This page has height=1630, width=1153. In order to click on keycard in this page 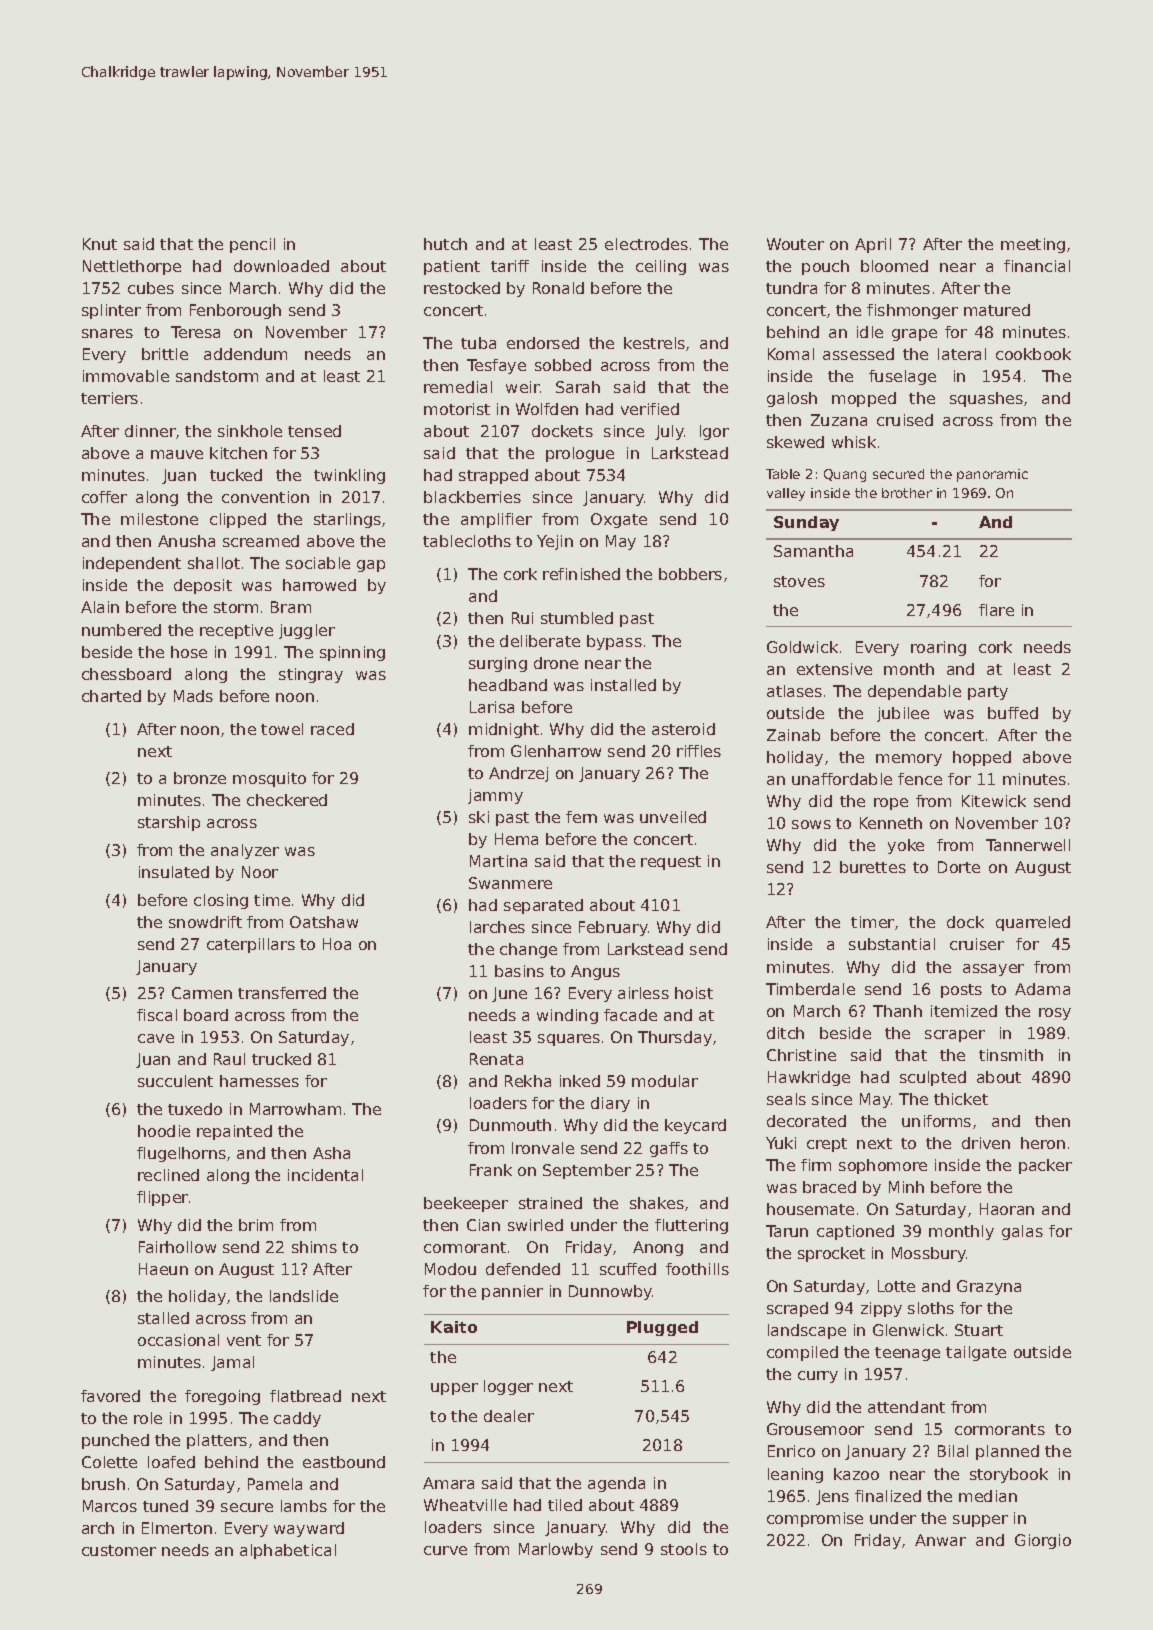, I will do `click(695, 1126)`.
